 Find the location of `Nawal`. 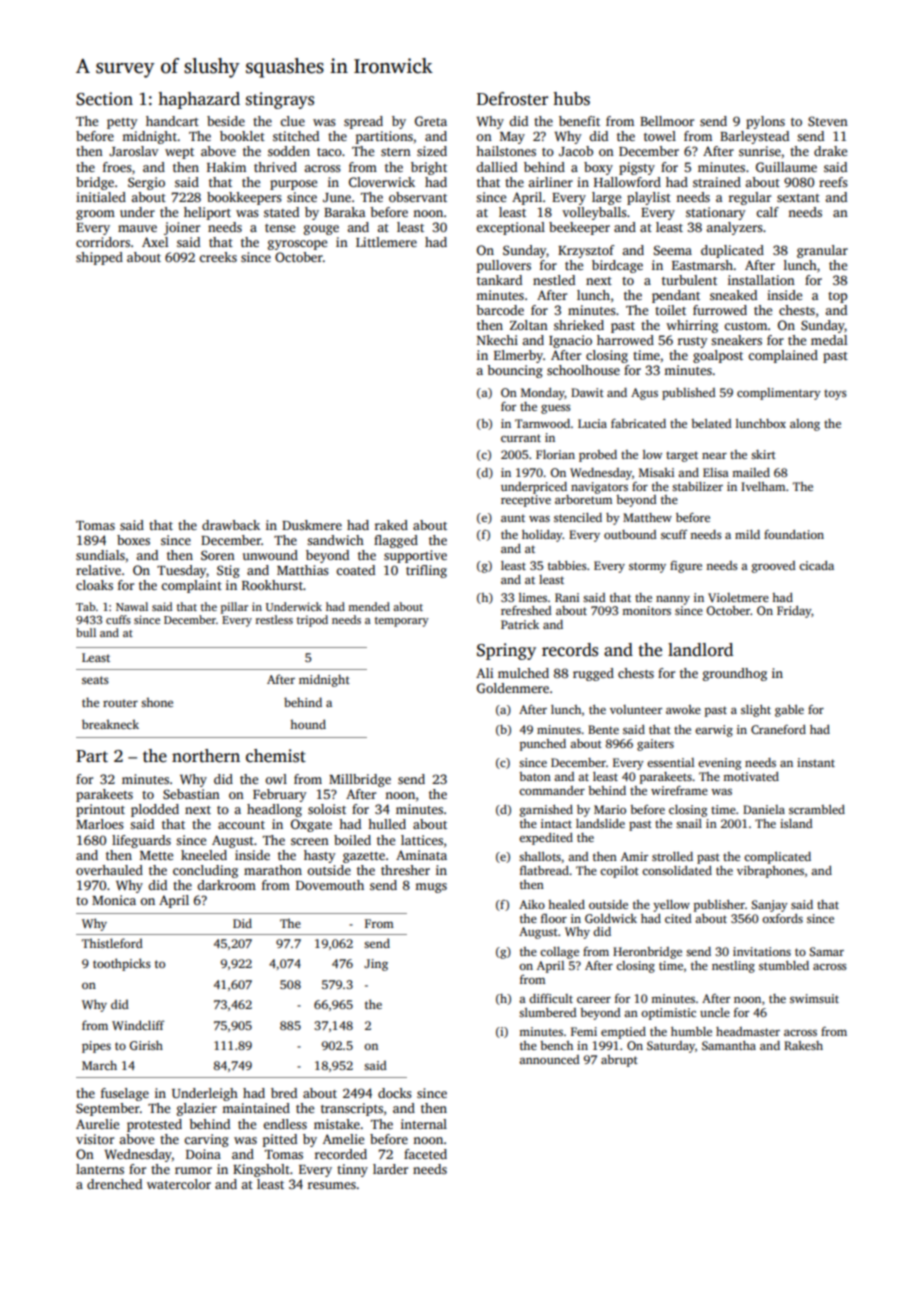

Nawal is located at coordinates (132, 606).
